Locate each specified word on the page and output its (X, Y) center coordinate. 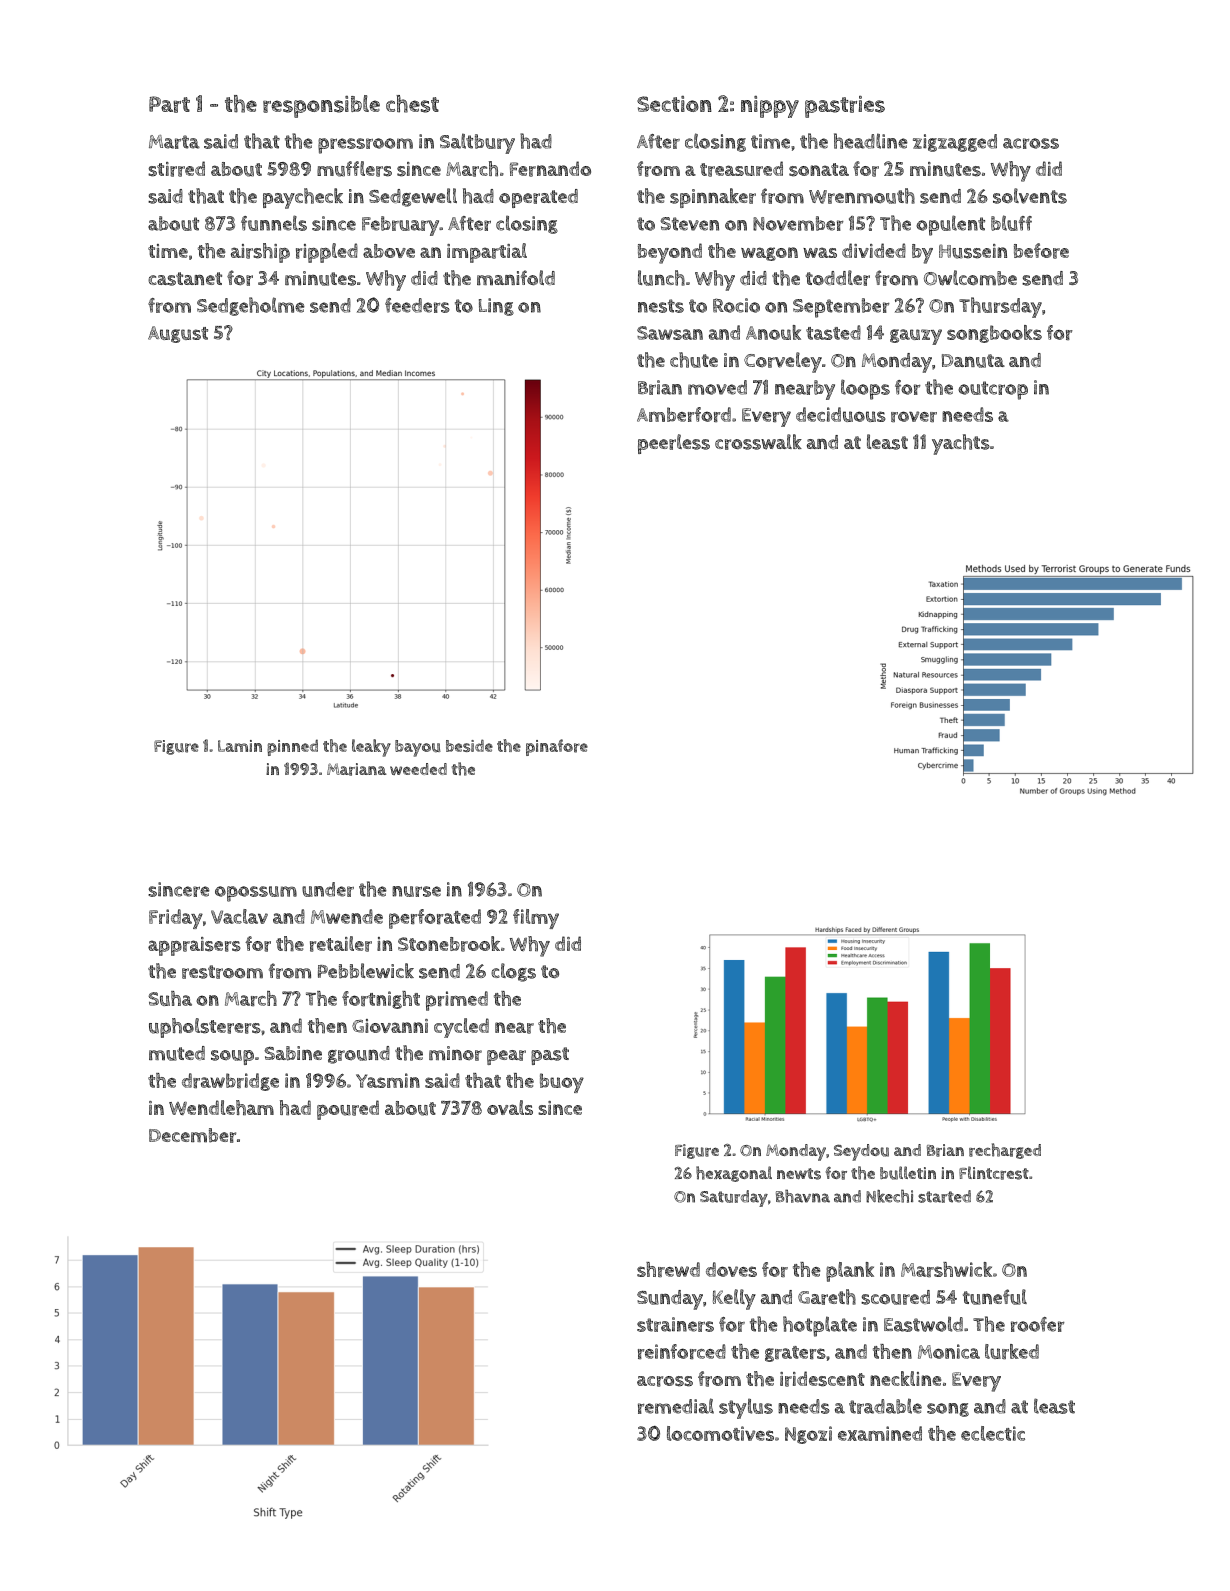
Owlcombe (970, 278)
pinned (292, 747)
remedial (676, 1406)
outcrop (993, 390)
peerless (674, 444)
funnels (274, 223)
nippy (770, 107)
